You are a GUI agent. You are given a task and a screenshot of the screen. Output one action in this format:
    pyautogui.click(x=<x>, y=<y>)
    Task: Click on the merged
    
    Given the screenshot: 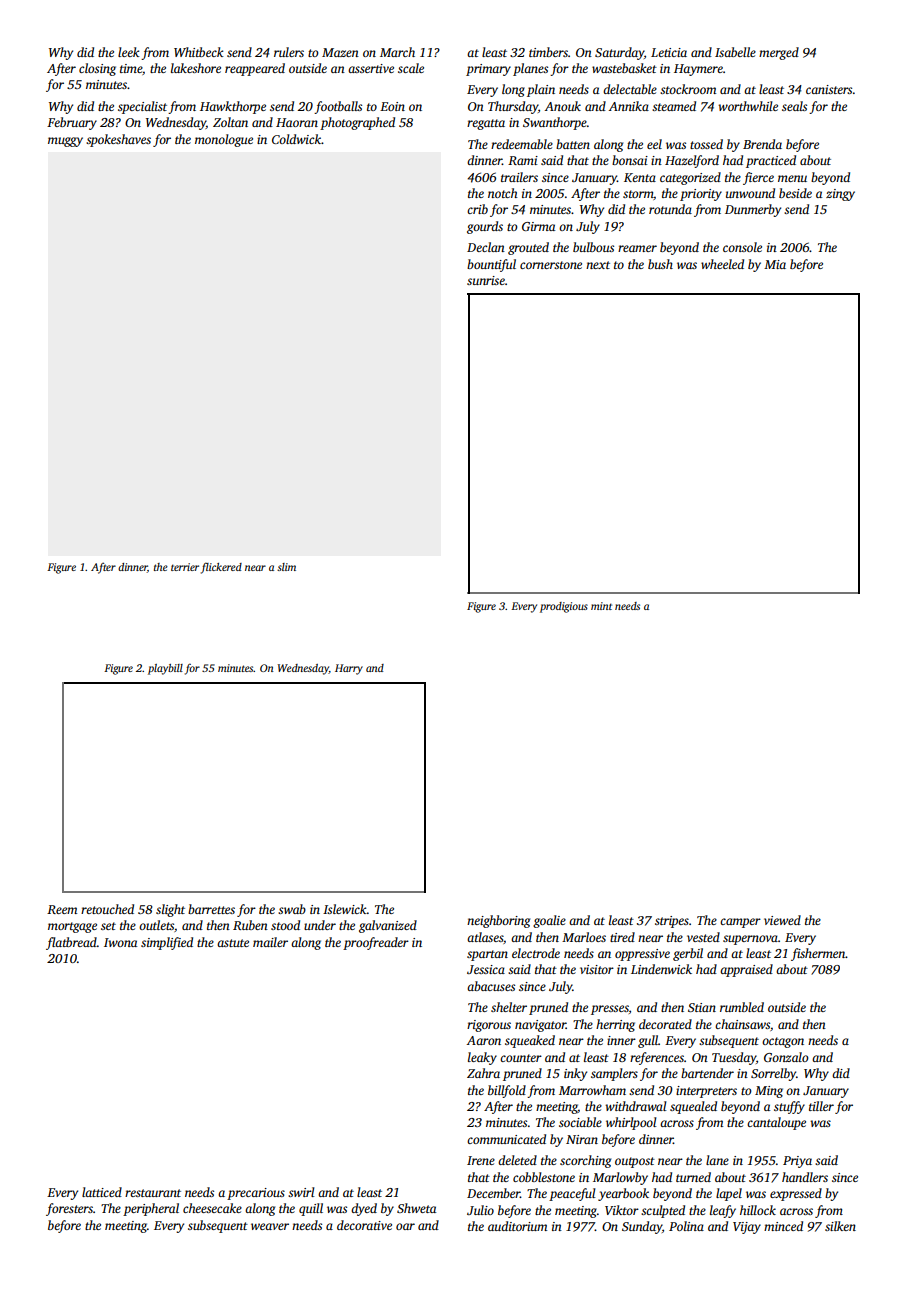 What is the action you would take?
    pyautogui.click(x=779, y=53)
